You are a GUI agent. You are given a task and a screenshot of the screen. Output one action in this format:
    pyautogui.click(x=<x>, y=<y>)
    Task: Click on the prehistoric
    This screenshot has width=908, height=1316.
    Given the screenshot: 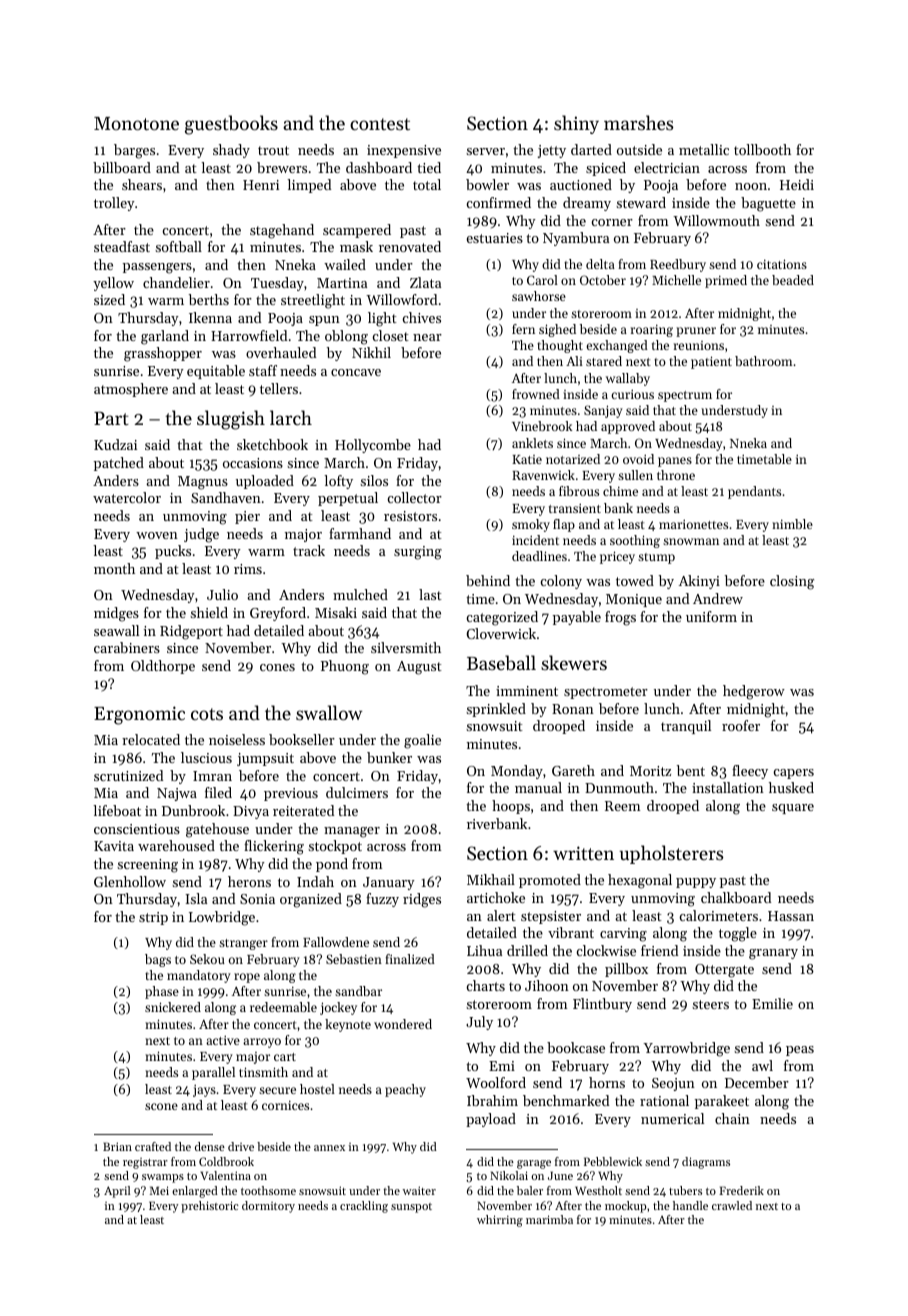 What is the action you would take?
    pyautogui.click(x=210, y=1207)
